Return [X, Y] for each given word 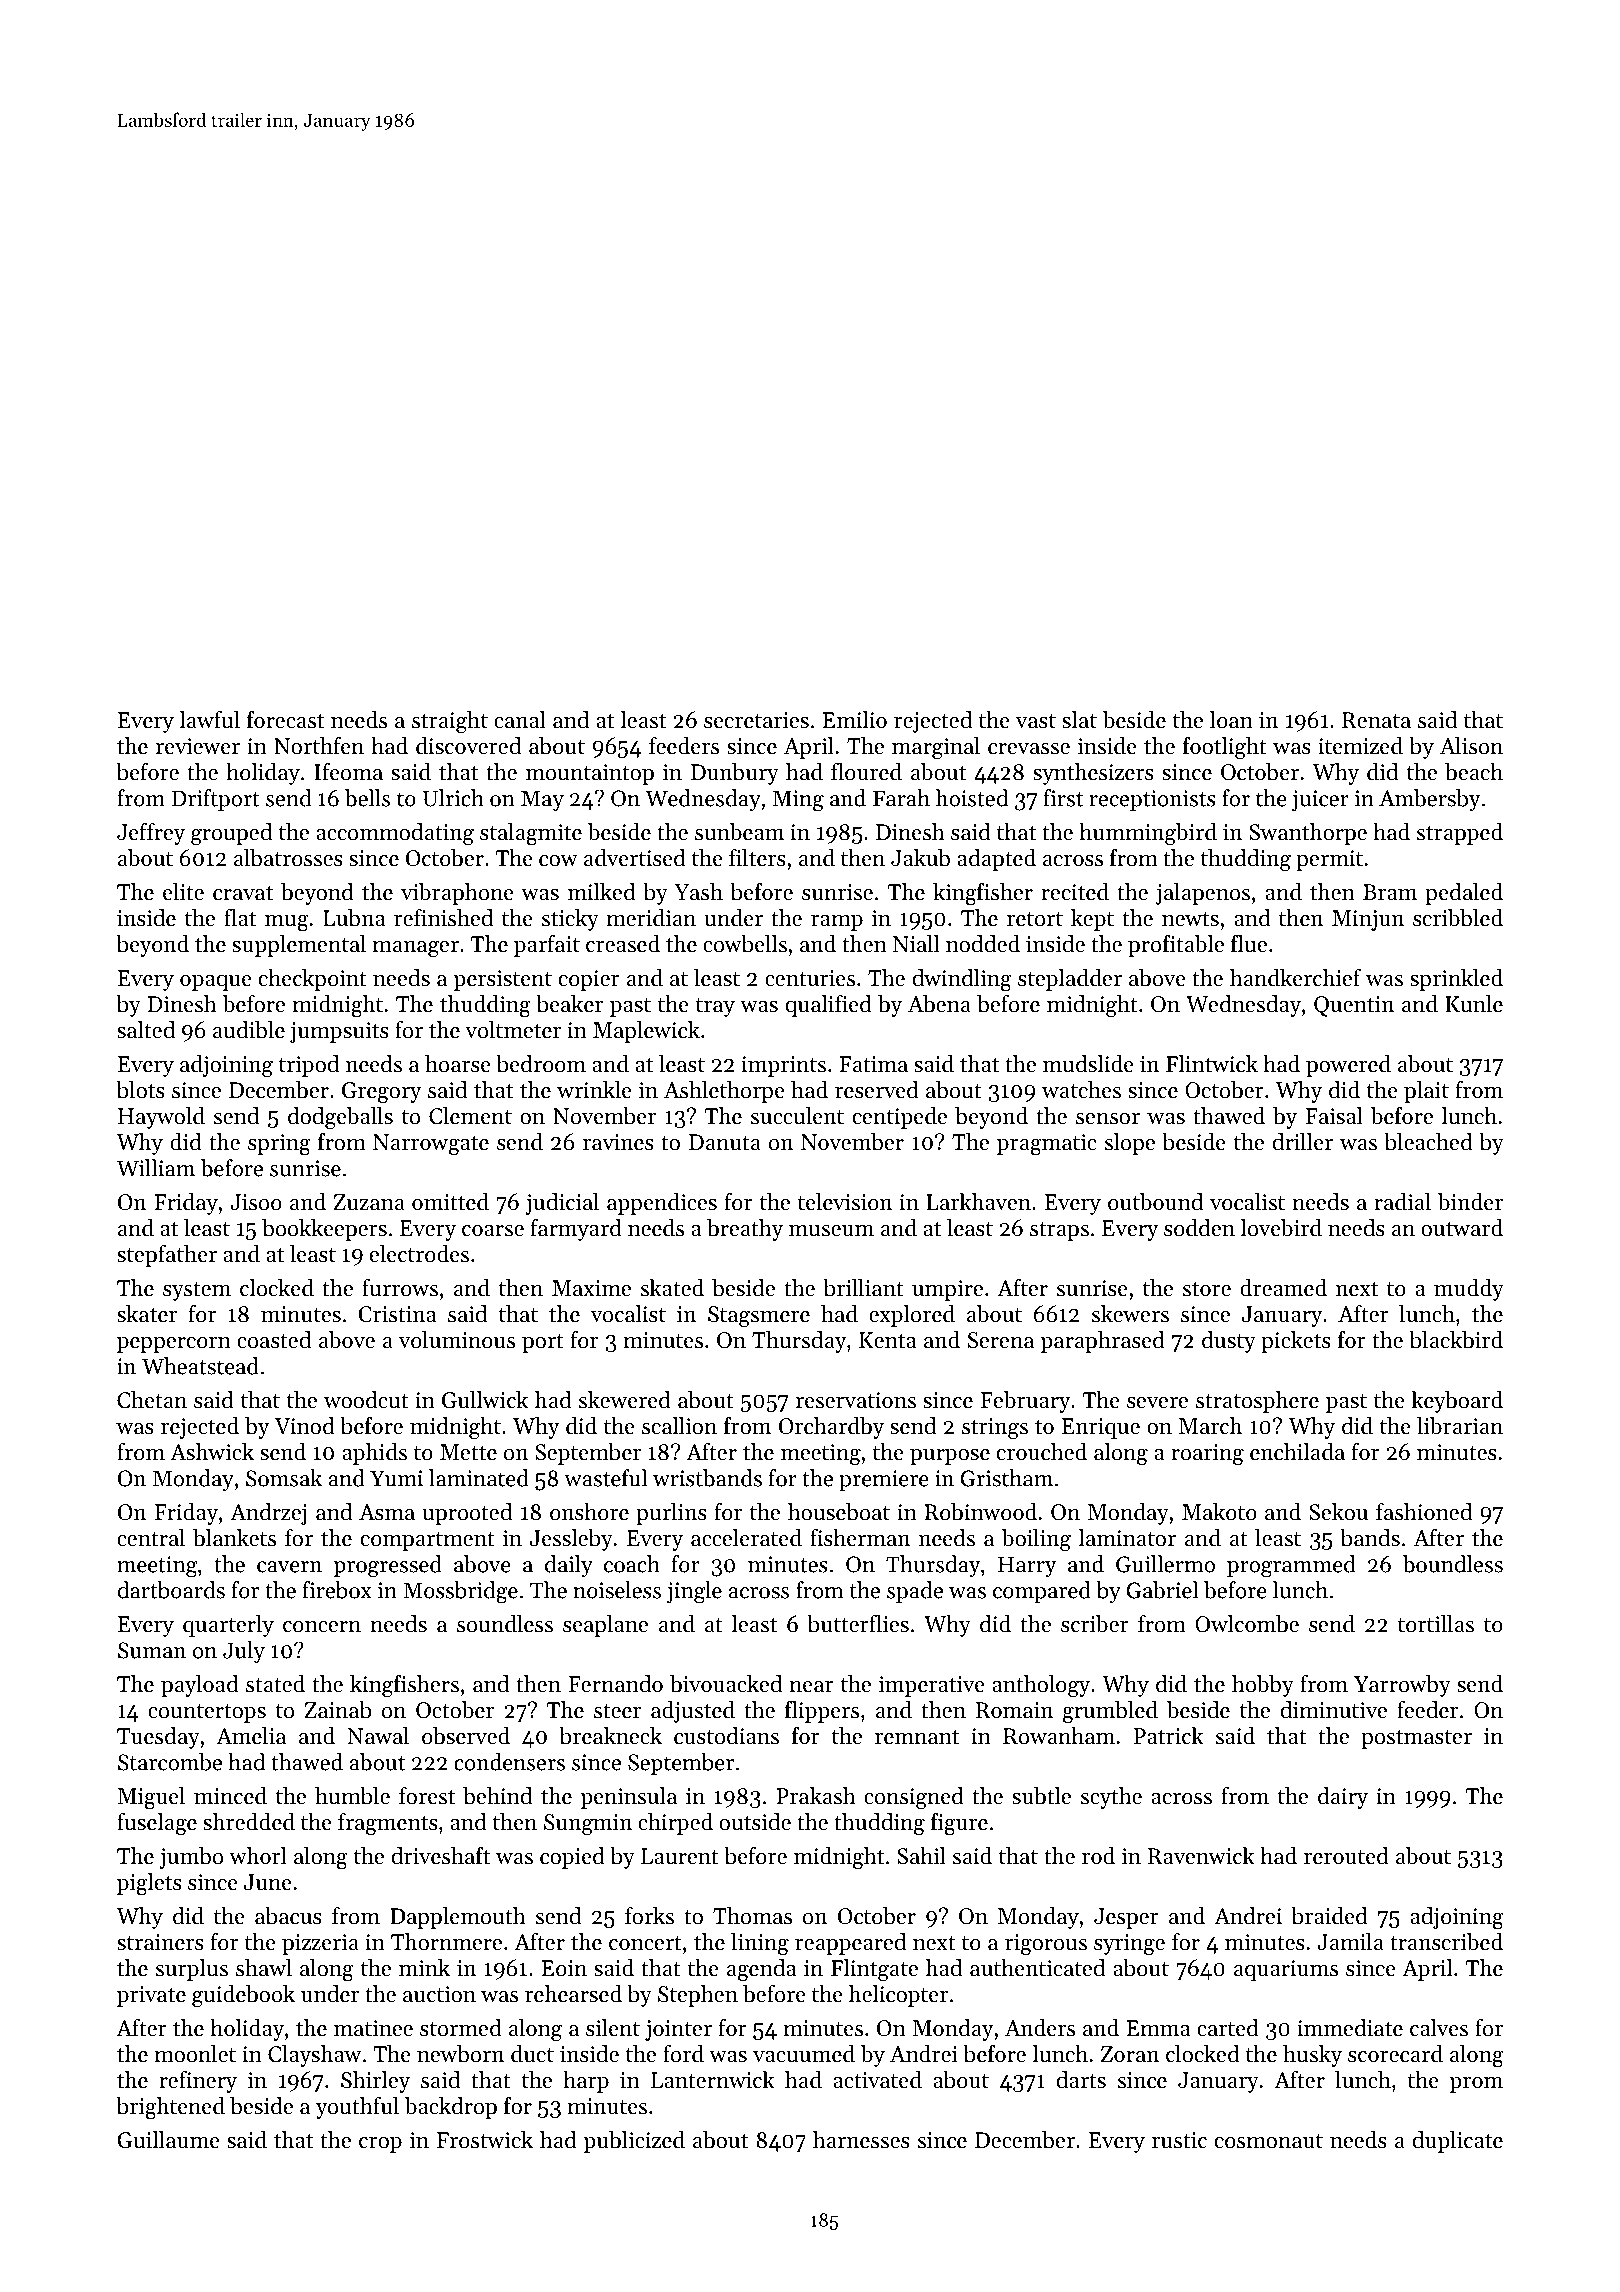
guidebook [243, 1996]
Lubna [354, 918]
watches [1081, 1090]
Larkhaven [979, 1202]
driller [1303, 1142]
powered [1348, 1066]
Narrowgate [431, 1144]
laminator [1127, 1538]
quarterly [228, 1626]
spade [915, 1592]
